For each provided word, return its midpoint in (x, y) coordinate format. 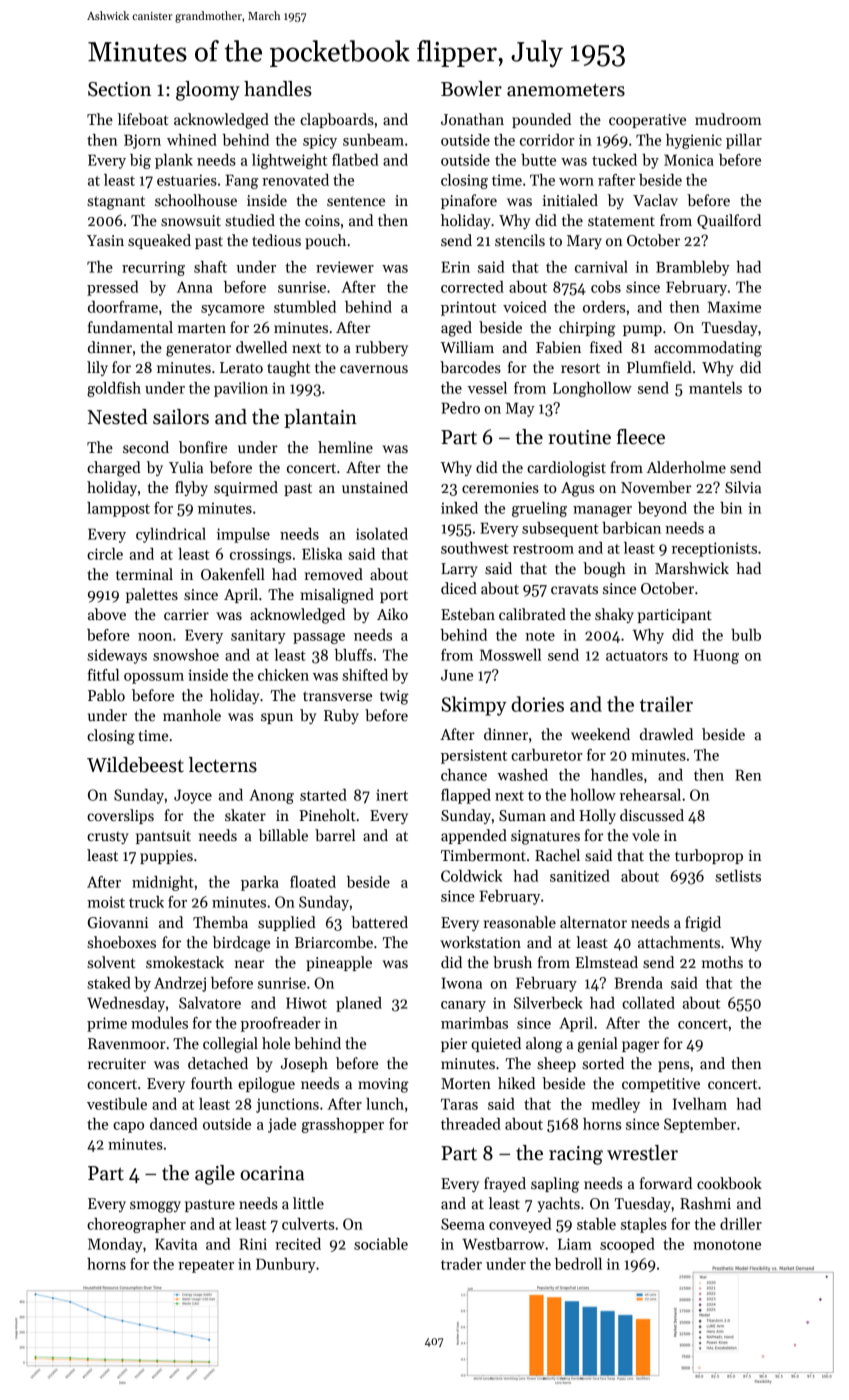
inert (392, 795)
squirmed (246, 488)
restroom (543, 549)
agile (215, 1175)
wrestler (642, 1153)
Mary (584, 242)
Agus (577, 489)
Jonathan (472, 119)
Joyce (193, 796)
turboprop (709, 856)
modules (159, 1023)
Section (119, 89)
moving (383, 1085)
